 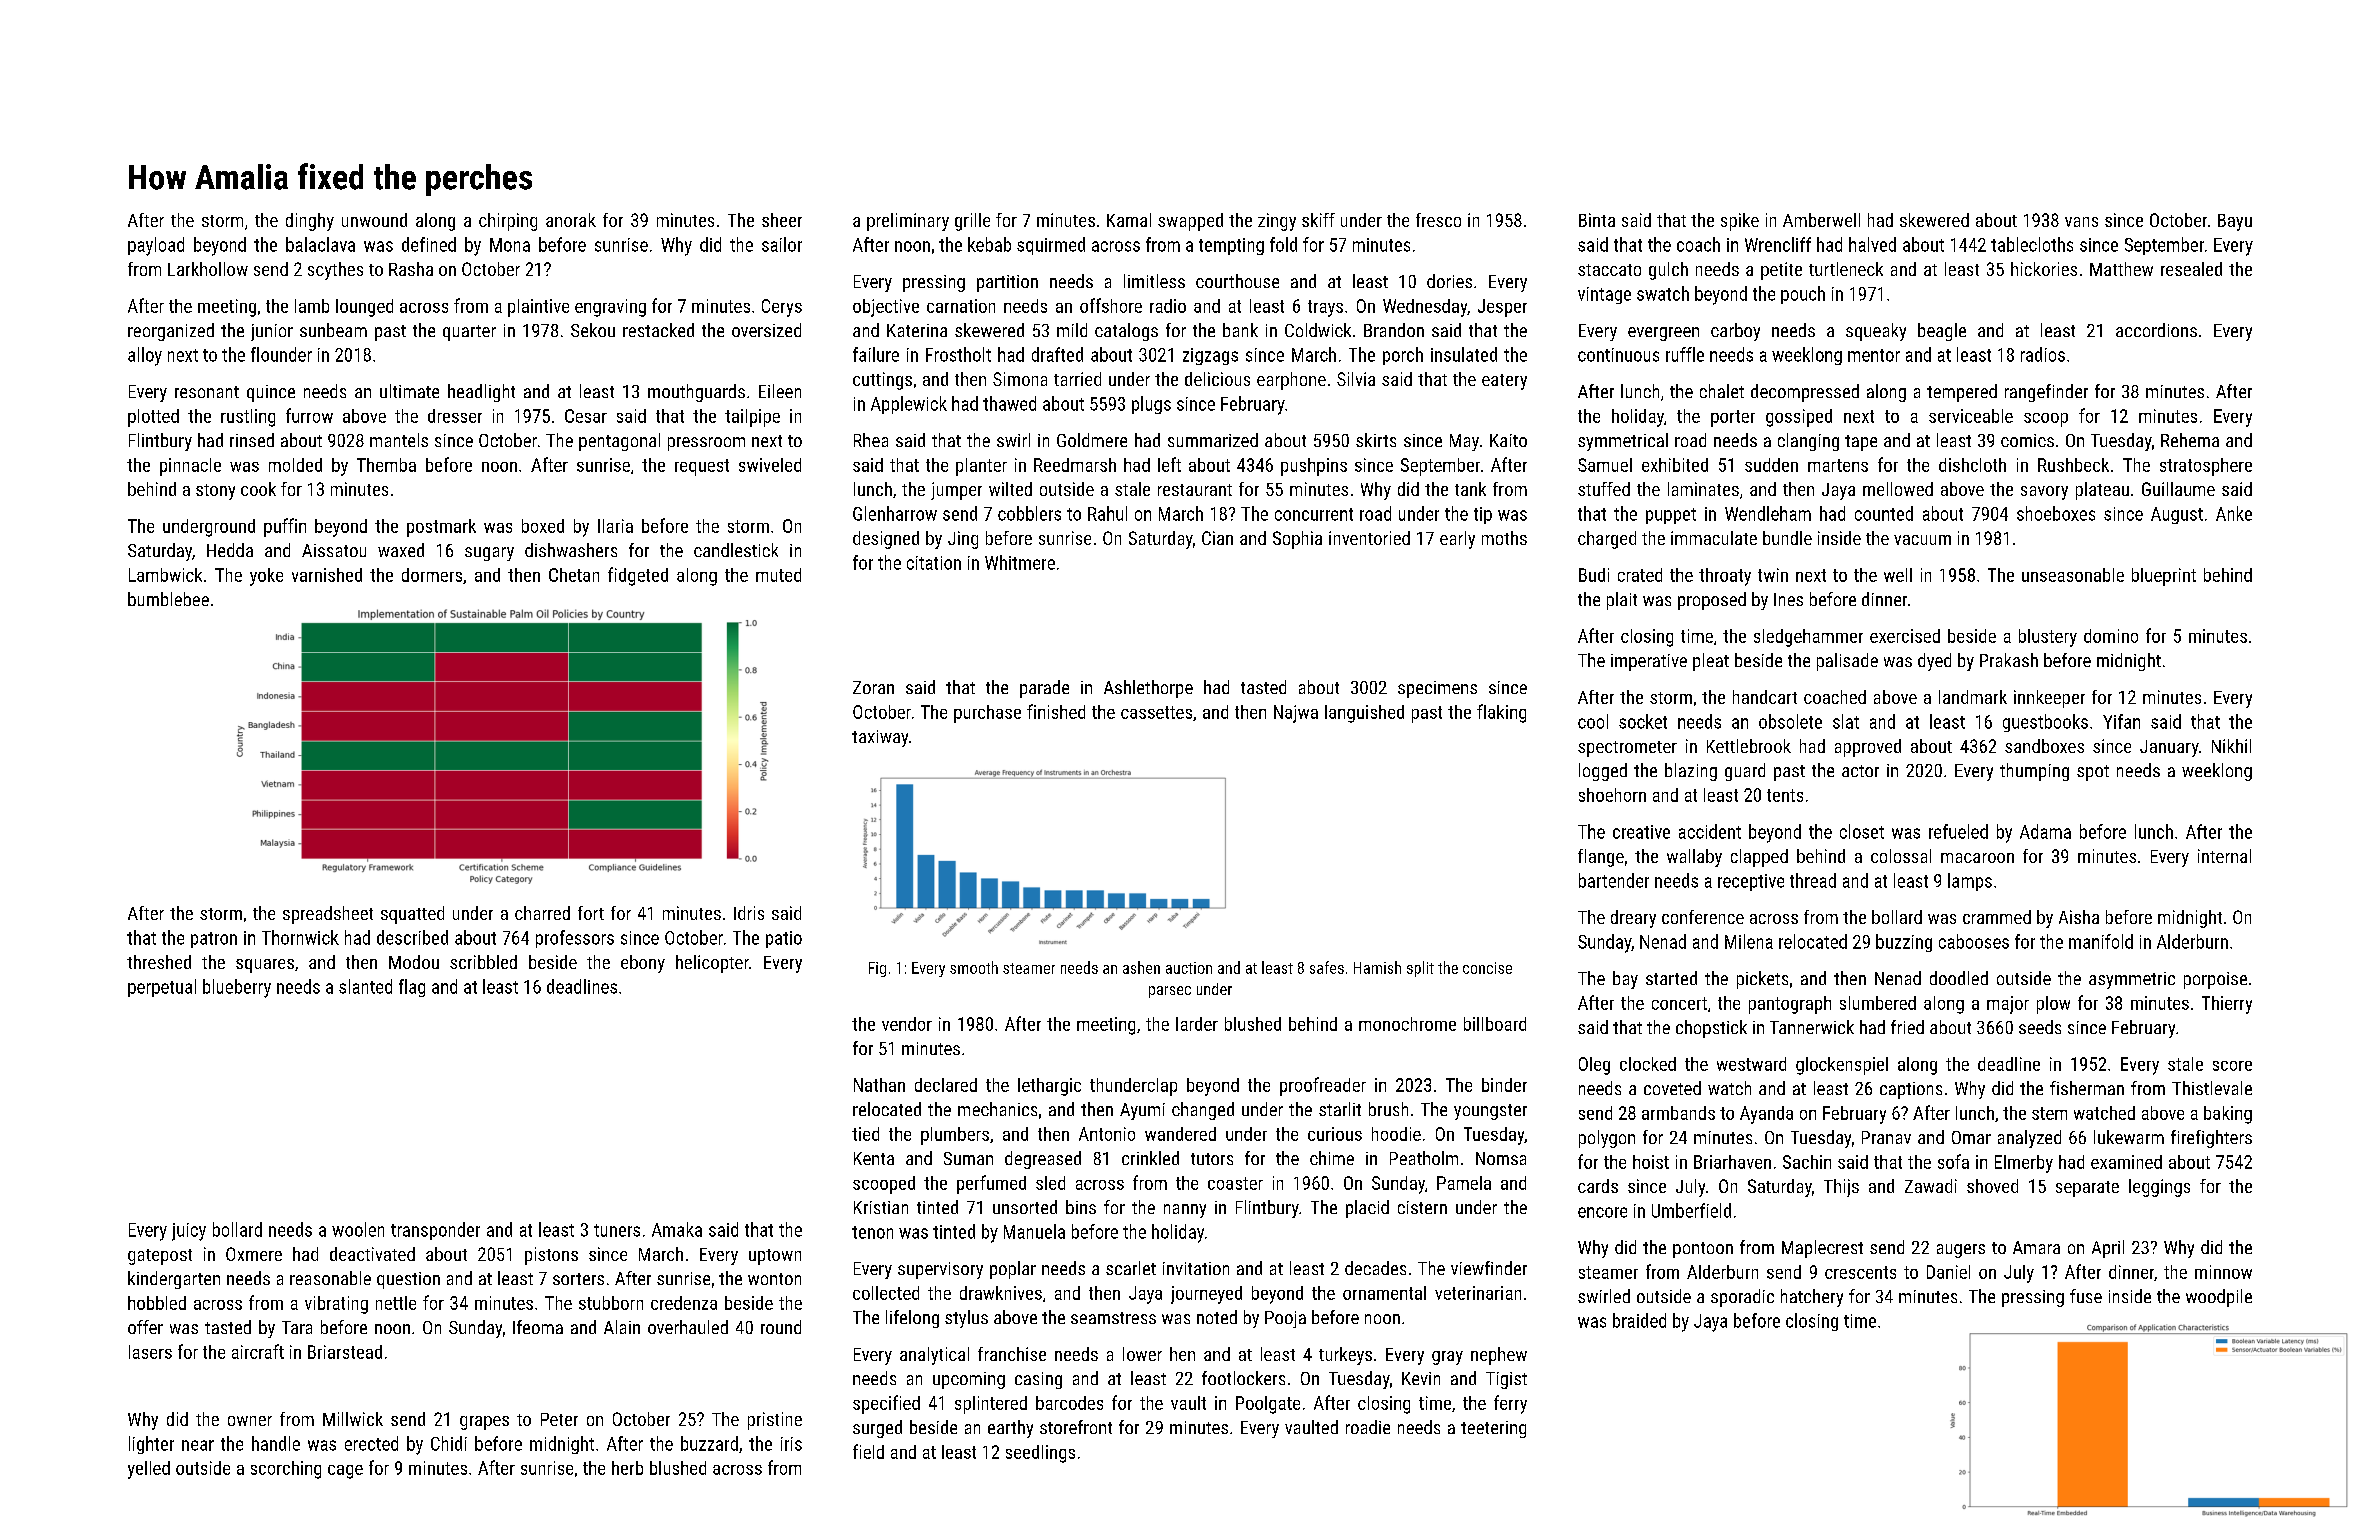 I want to click on thawed, so click(x=1009, y=403).
